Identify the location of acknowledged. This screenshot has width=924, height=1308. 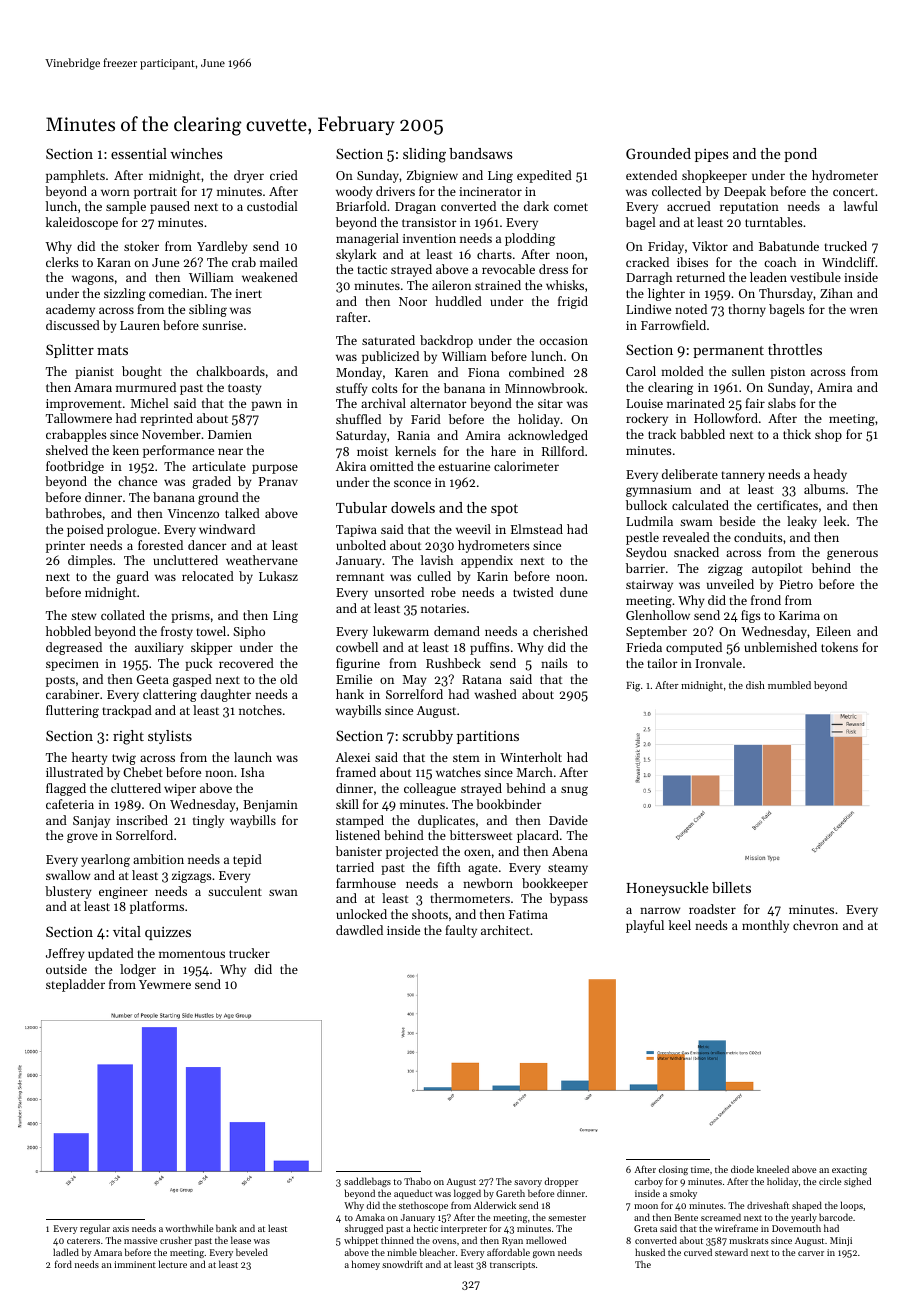
(548, 436).
